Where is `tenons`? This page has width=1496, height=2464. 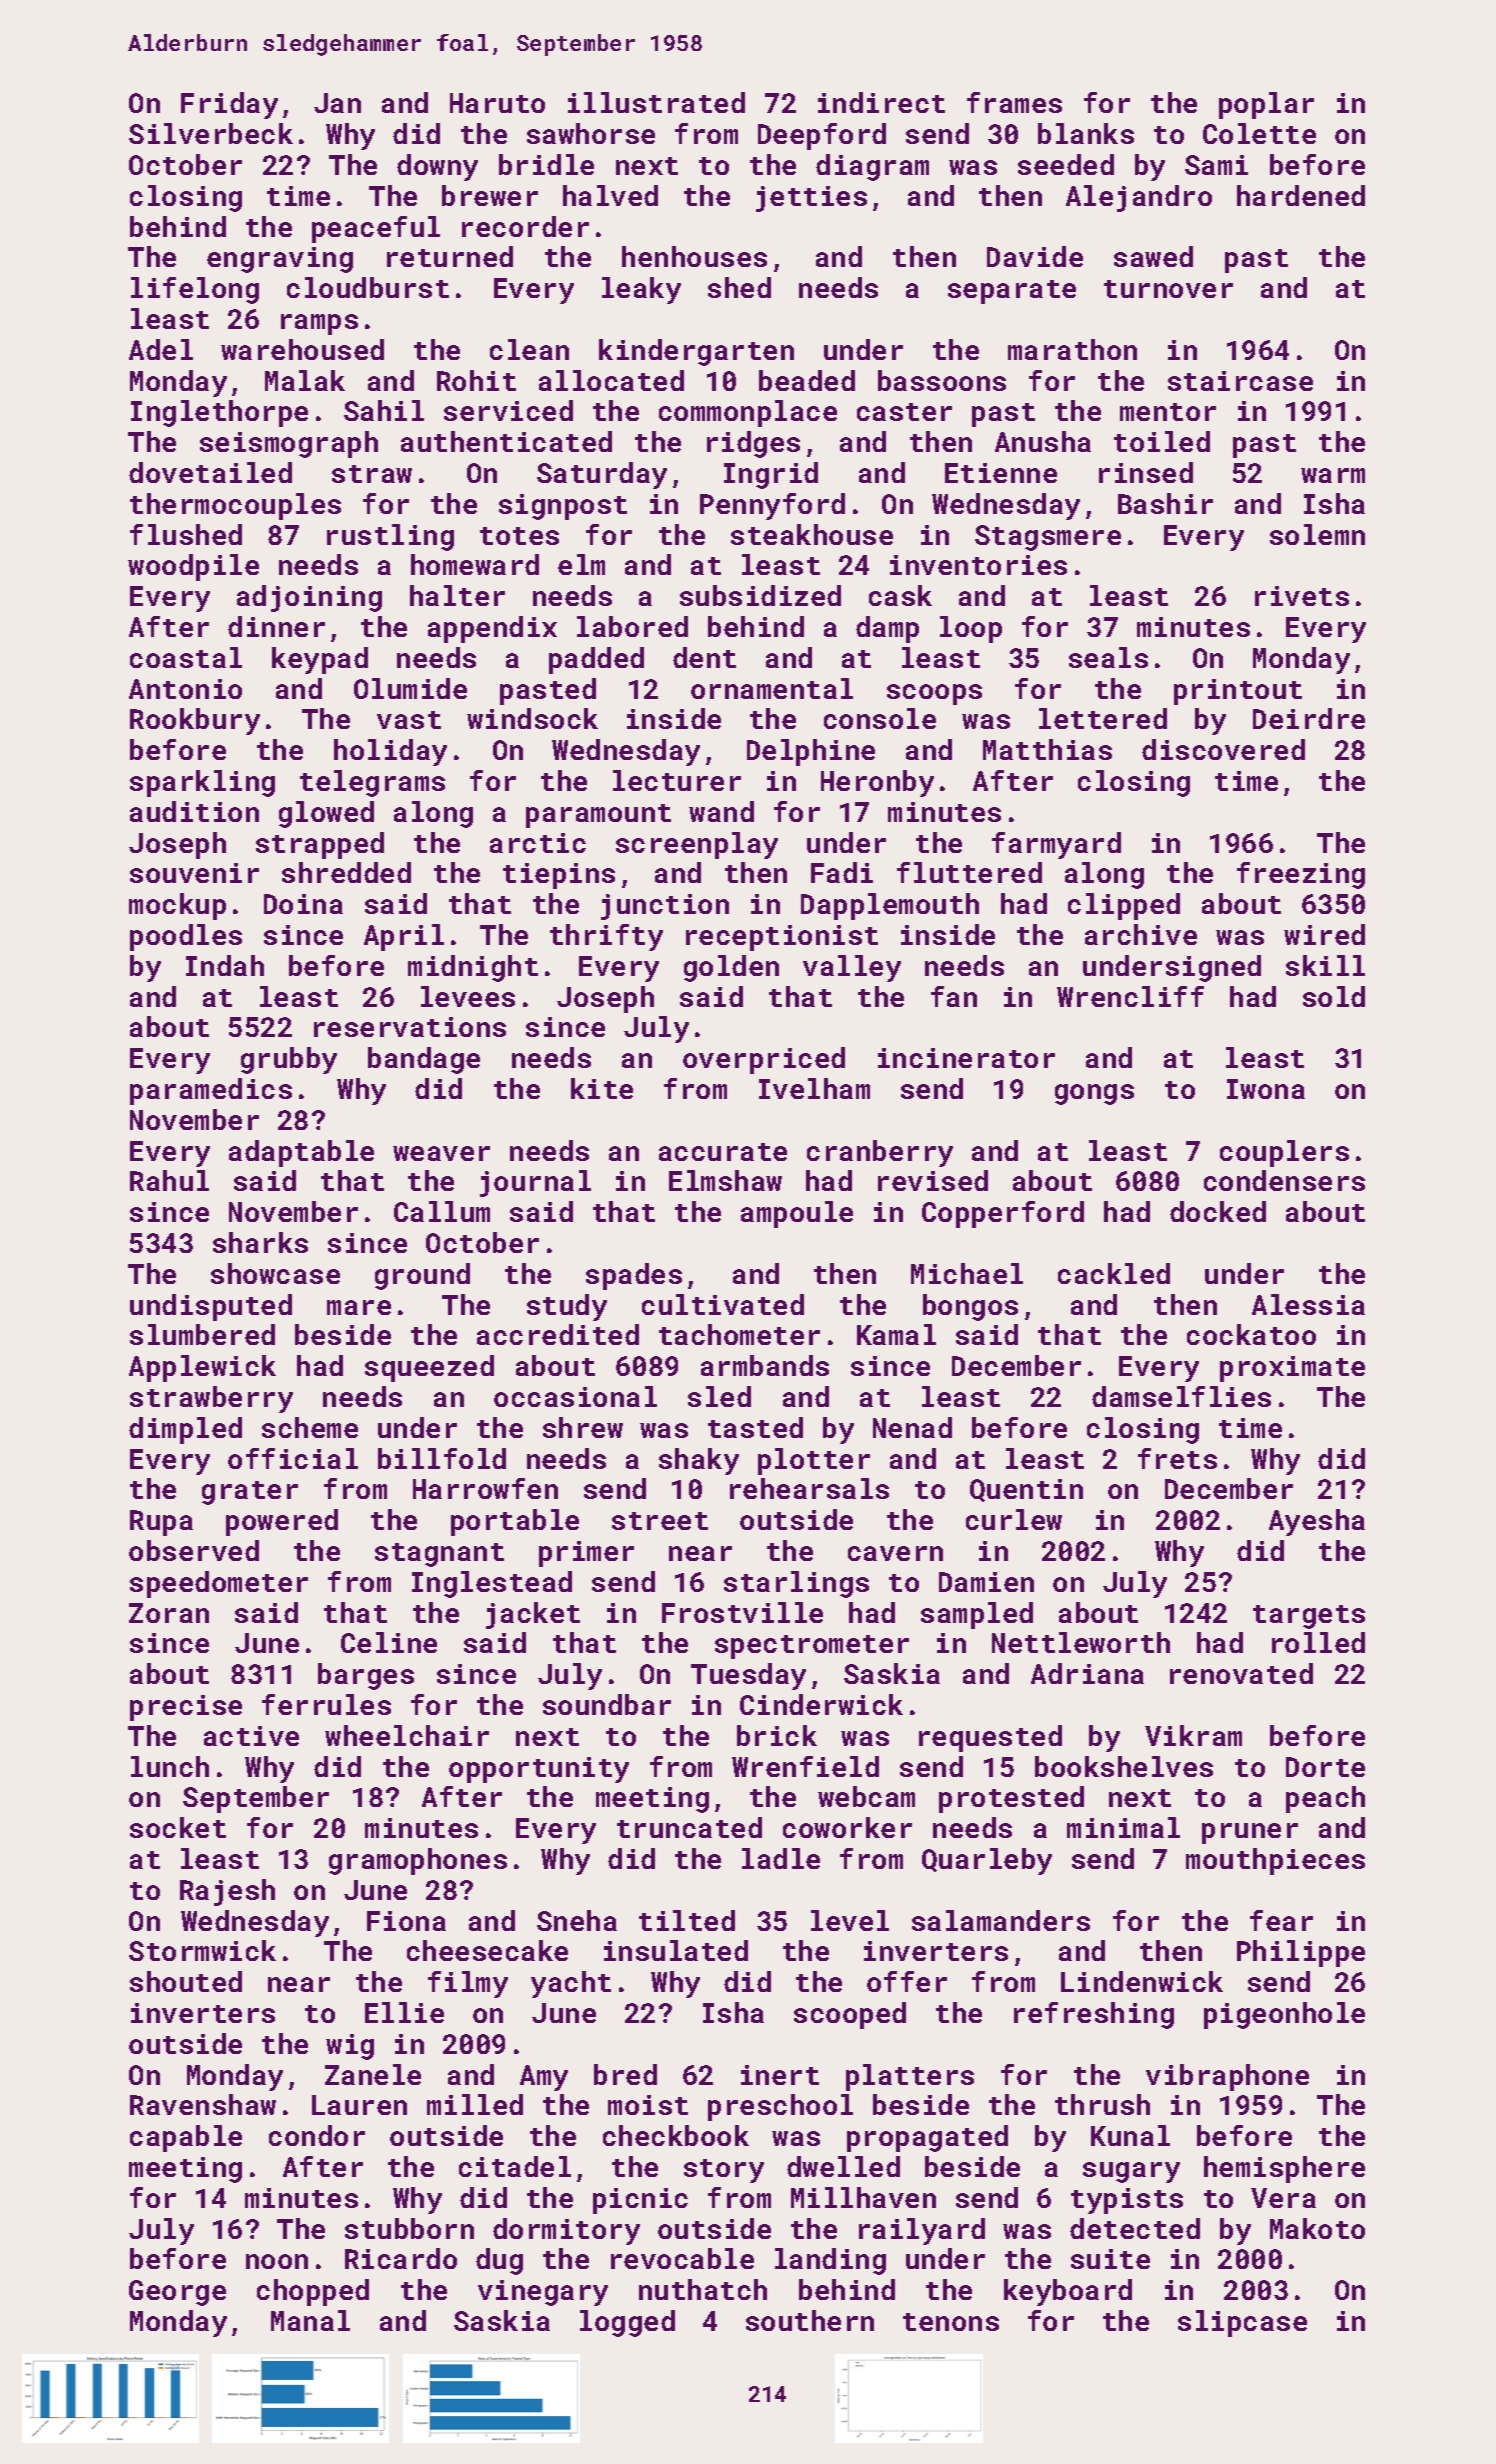 tenons is located at coordinates (951, 2322).
